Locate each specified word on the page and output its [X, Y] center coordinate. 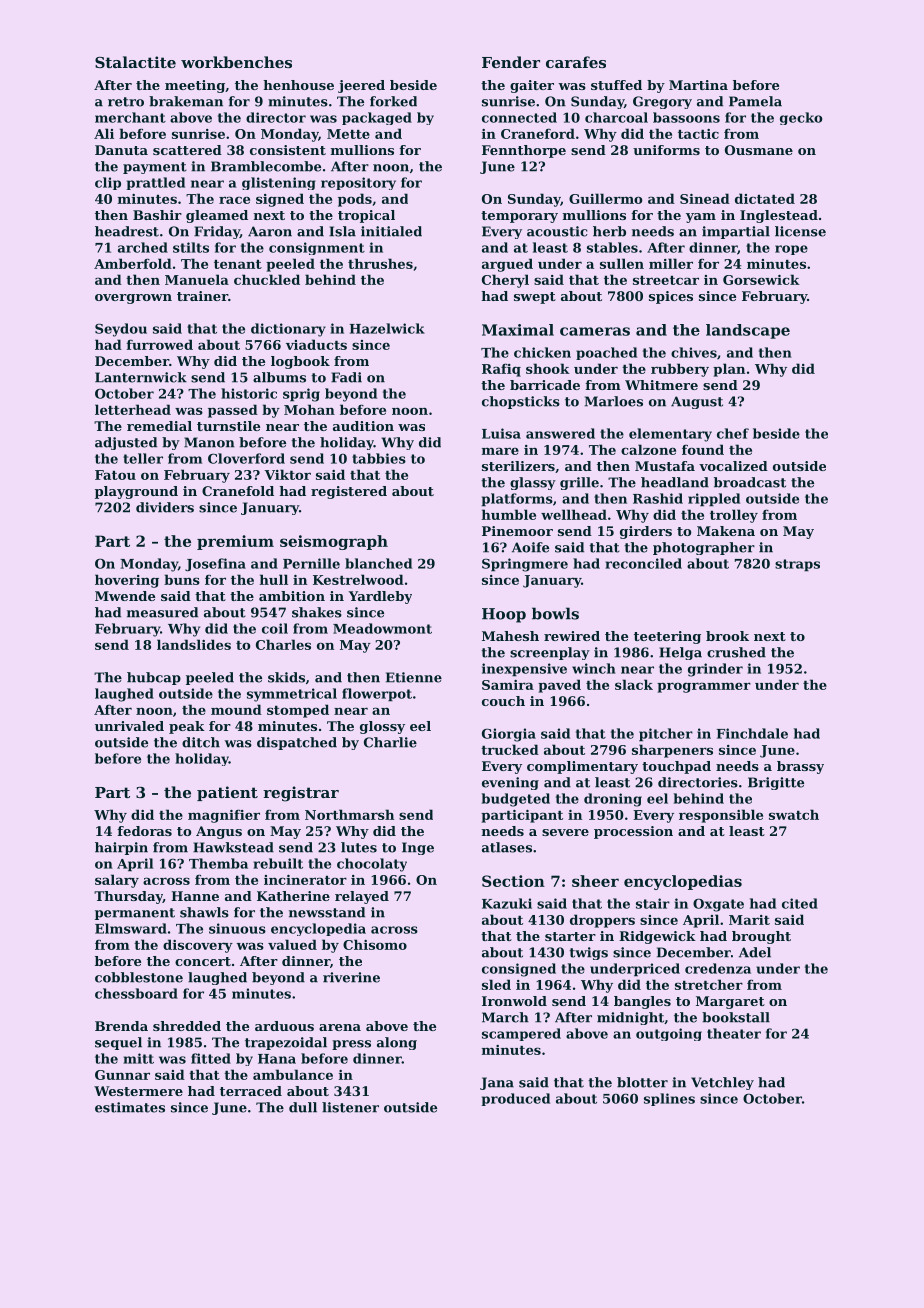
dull [303, 1107]
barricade [545, 385]
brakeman [186, 101]
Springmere [525, 565]
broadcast [750, 482]
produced [516, 1099]
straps [797, 565]
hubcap [154, 678]
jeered [361, 86]
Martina [698, 85]
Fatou [115, 475]
